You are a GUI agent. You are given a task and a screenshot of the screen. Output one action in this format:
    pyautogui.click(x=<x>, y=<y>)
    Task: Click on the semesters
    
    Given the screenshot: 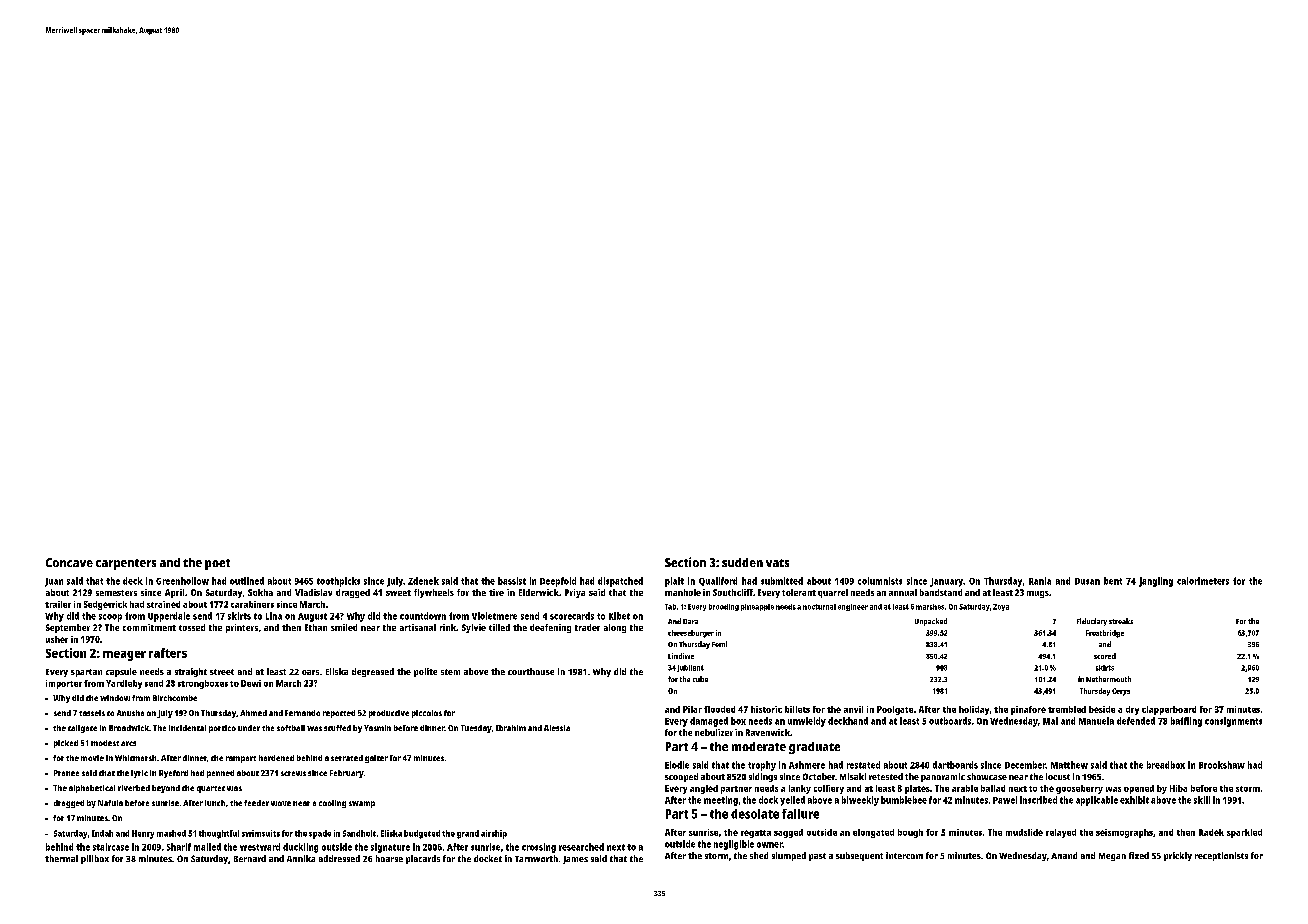 What is the action you would take?
    pyautogui.click(x=116, y=593)
